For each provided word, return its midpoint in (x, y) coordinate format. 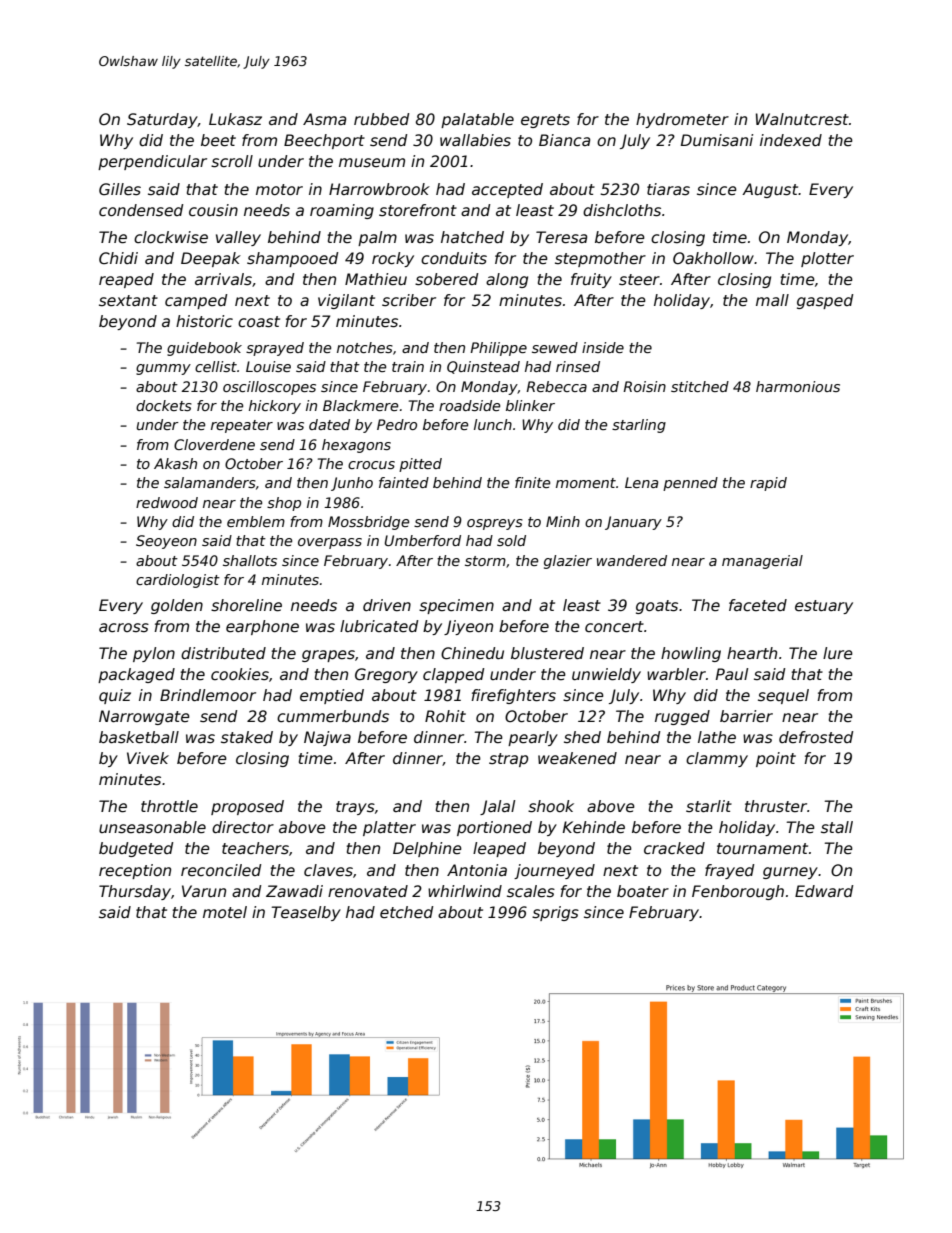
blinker (530, 405)
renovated (368, 891)
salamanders (210, 482)
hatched (472, 237)
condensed (141, 210)
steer (639, 280)
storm (485, 561)
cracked (674, 848)
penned (690, 484)
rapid (768, 484)
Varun (204, 891)
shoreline (246, 605)
